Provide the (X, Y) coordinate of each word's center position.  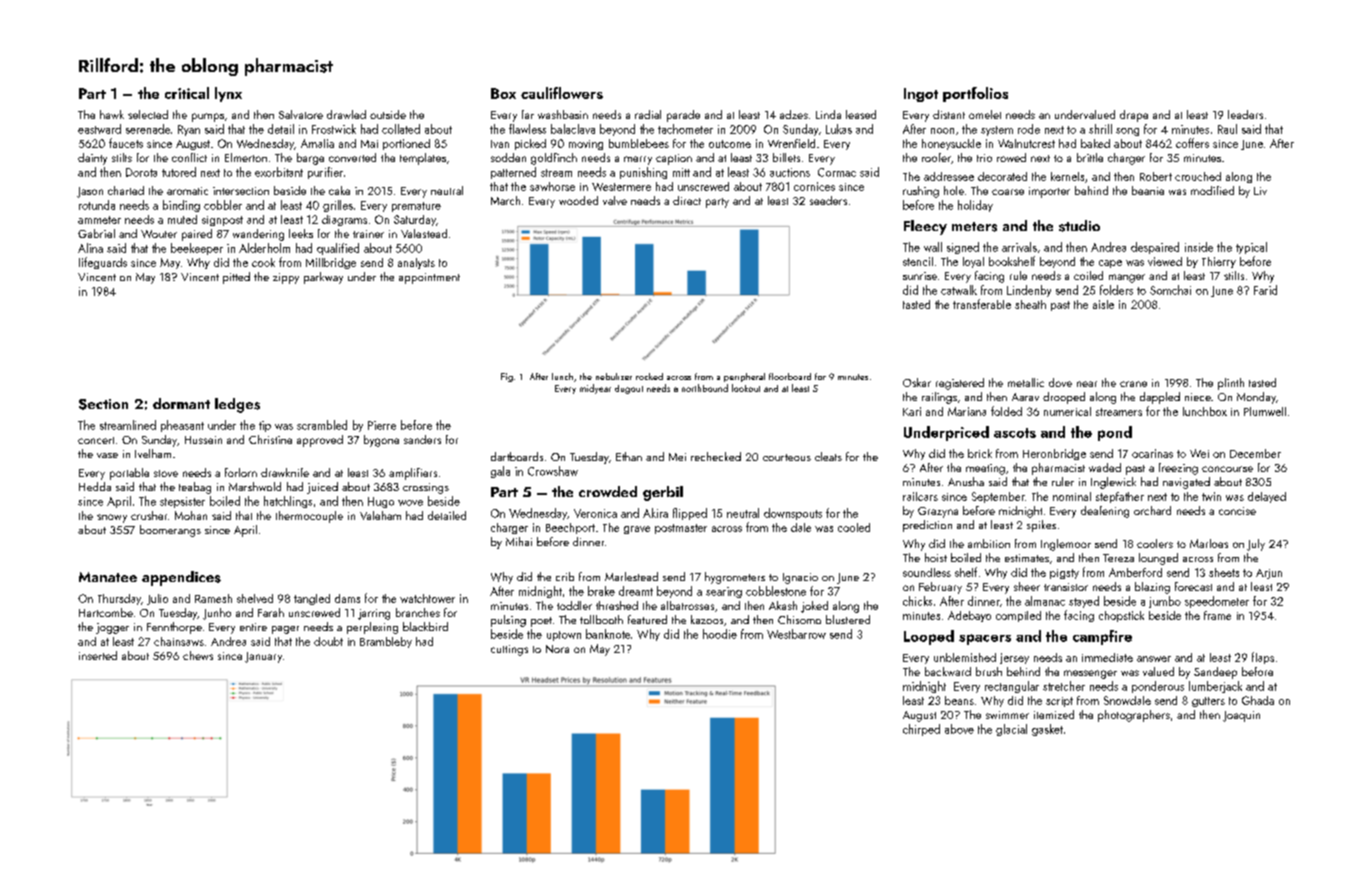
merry (638, 160)
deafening (1105, 512)
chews (198, 655)
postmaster (681, 529)
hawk (112, 114)
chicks (917, 601)
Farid (1265, 290)
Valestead (424, 233)
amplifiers (413, 474)
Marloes (1209, 543)
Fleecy (925, 227)
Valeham (380, 515)
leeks (301, 233)
